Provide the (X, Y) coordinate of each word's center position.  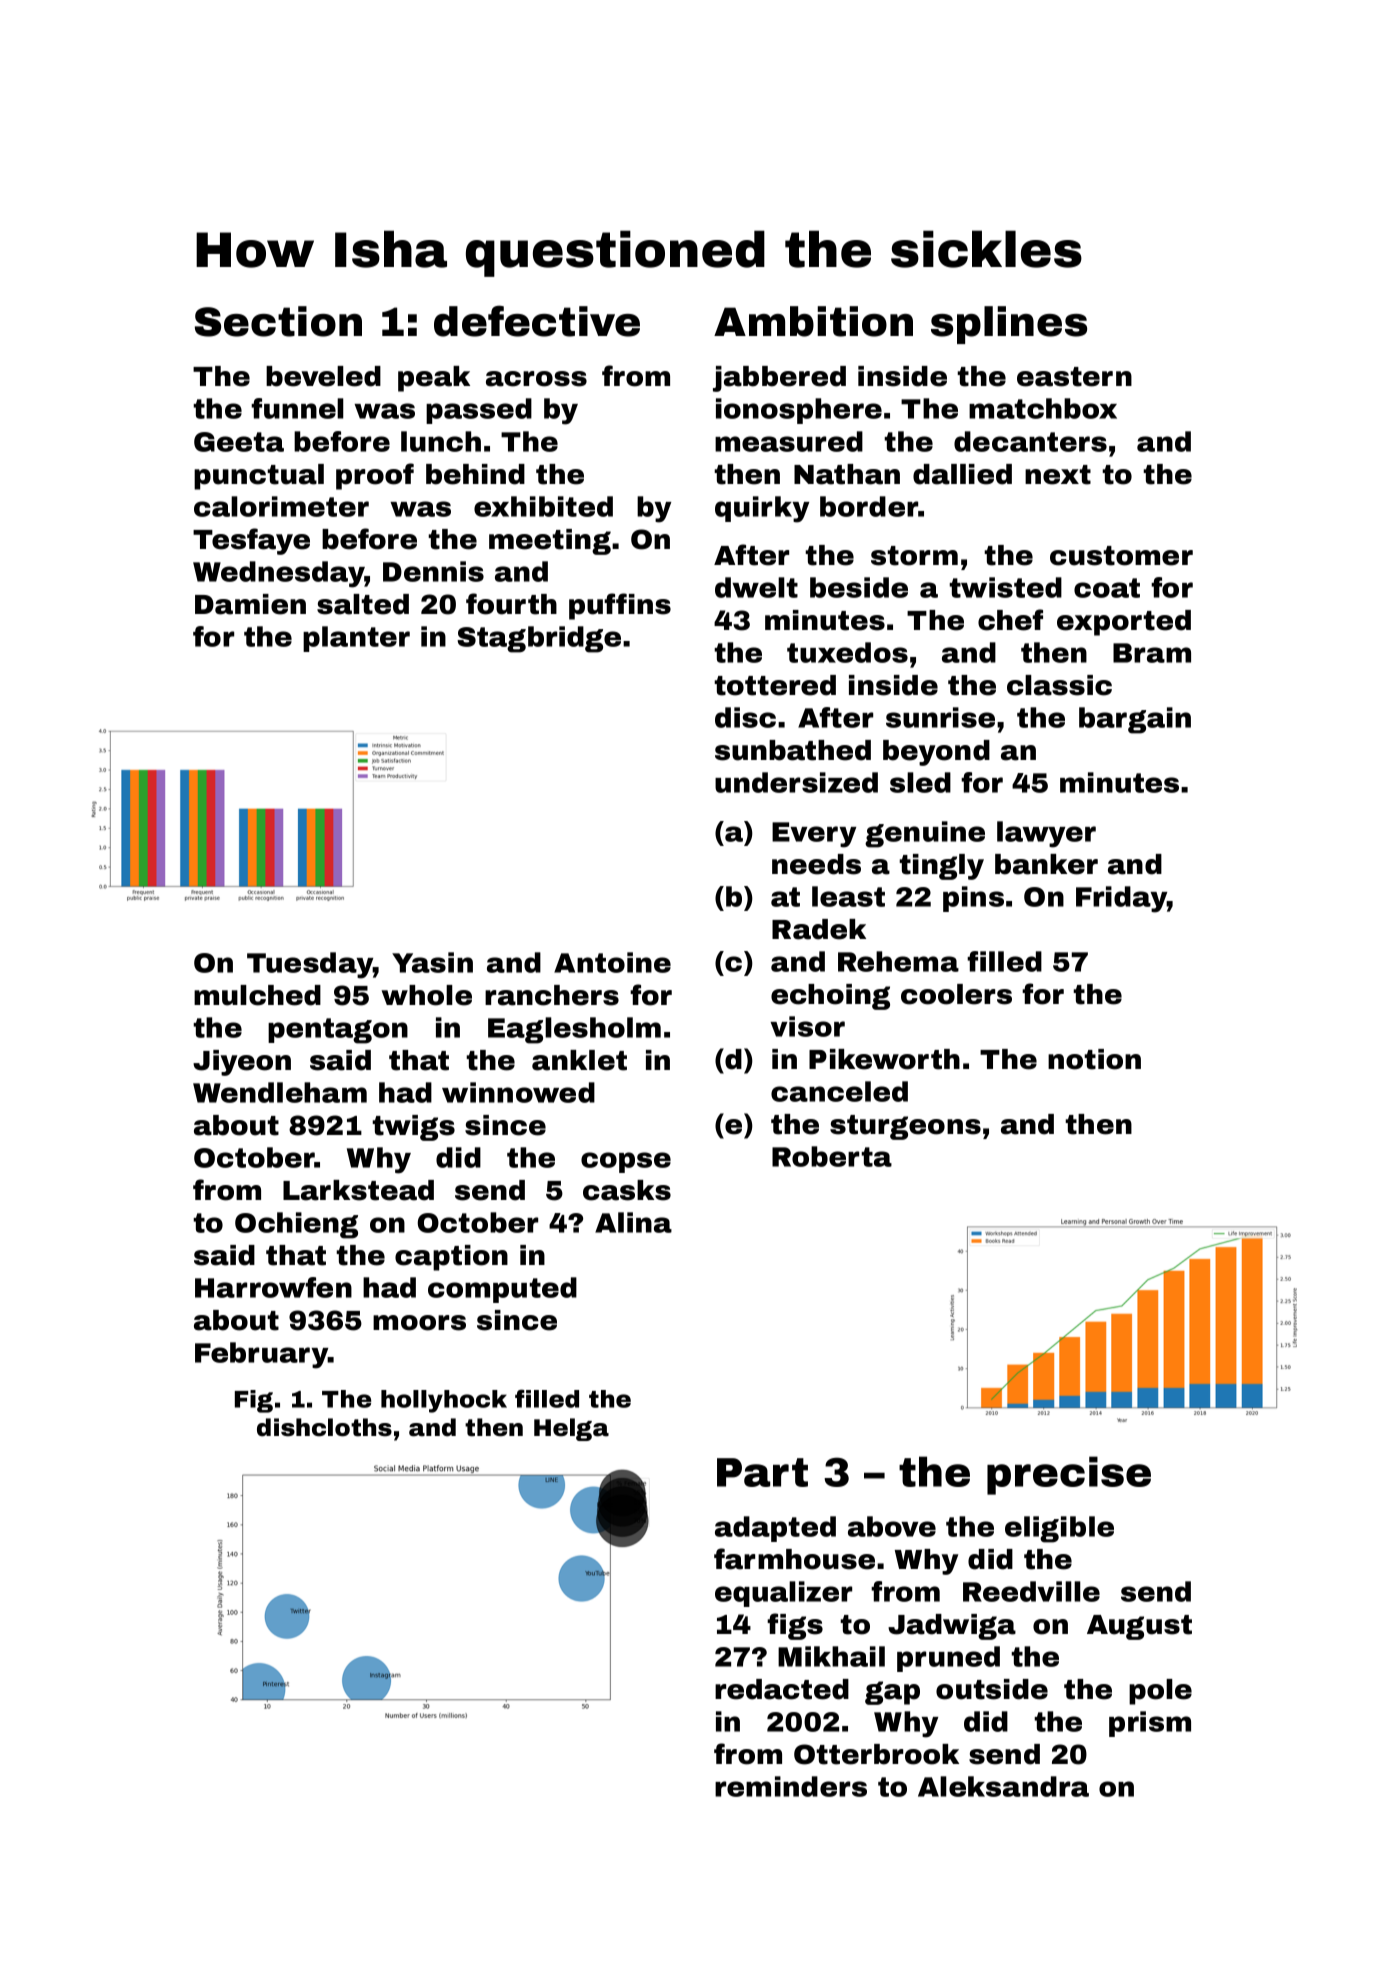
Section (278, 321)
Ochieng (296, 1225)
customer (1121, 556)
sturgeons (905, 1127)
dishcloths (324, 1427)
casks (627, 1190)
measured (789, 441)
